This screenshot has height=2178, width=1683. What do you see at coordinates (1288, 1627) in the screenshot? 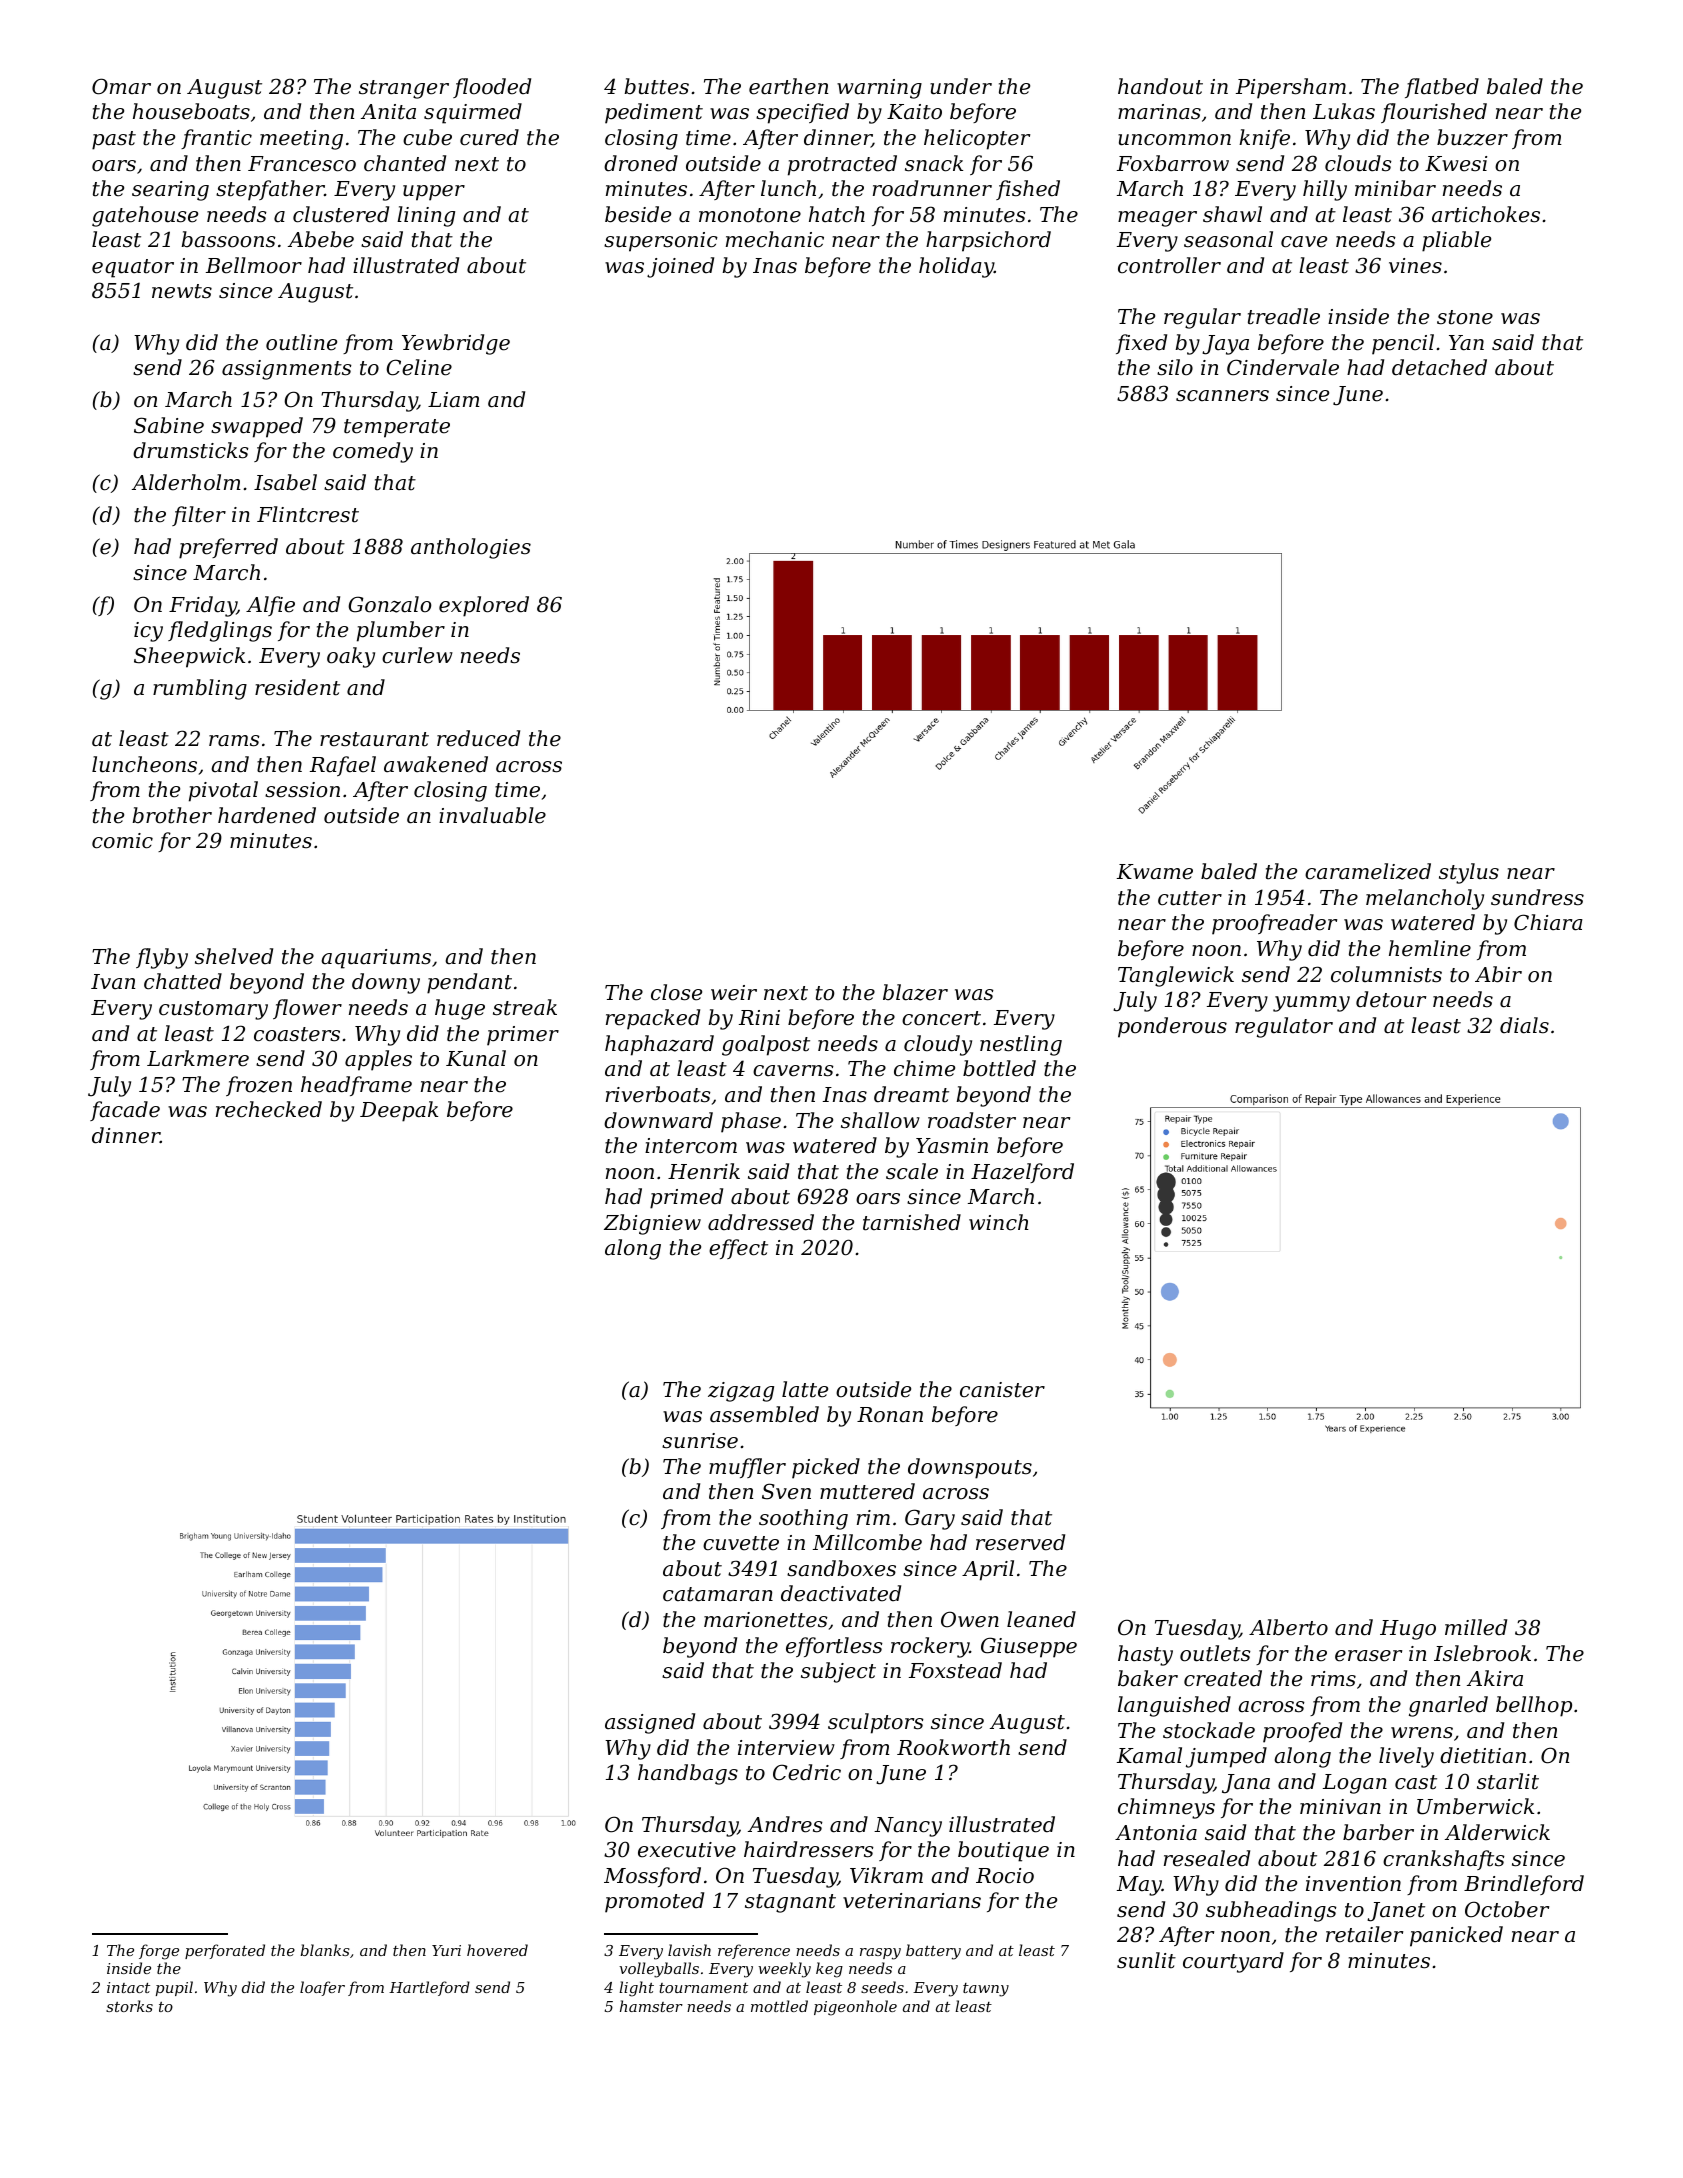
I see `Alberto` at bounding box center [1288, 1627].
